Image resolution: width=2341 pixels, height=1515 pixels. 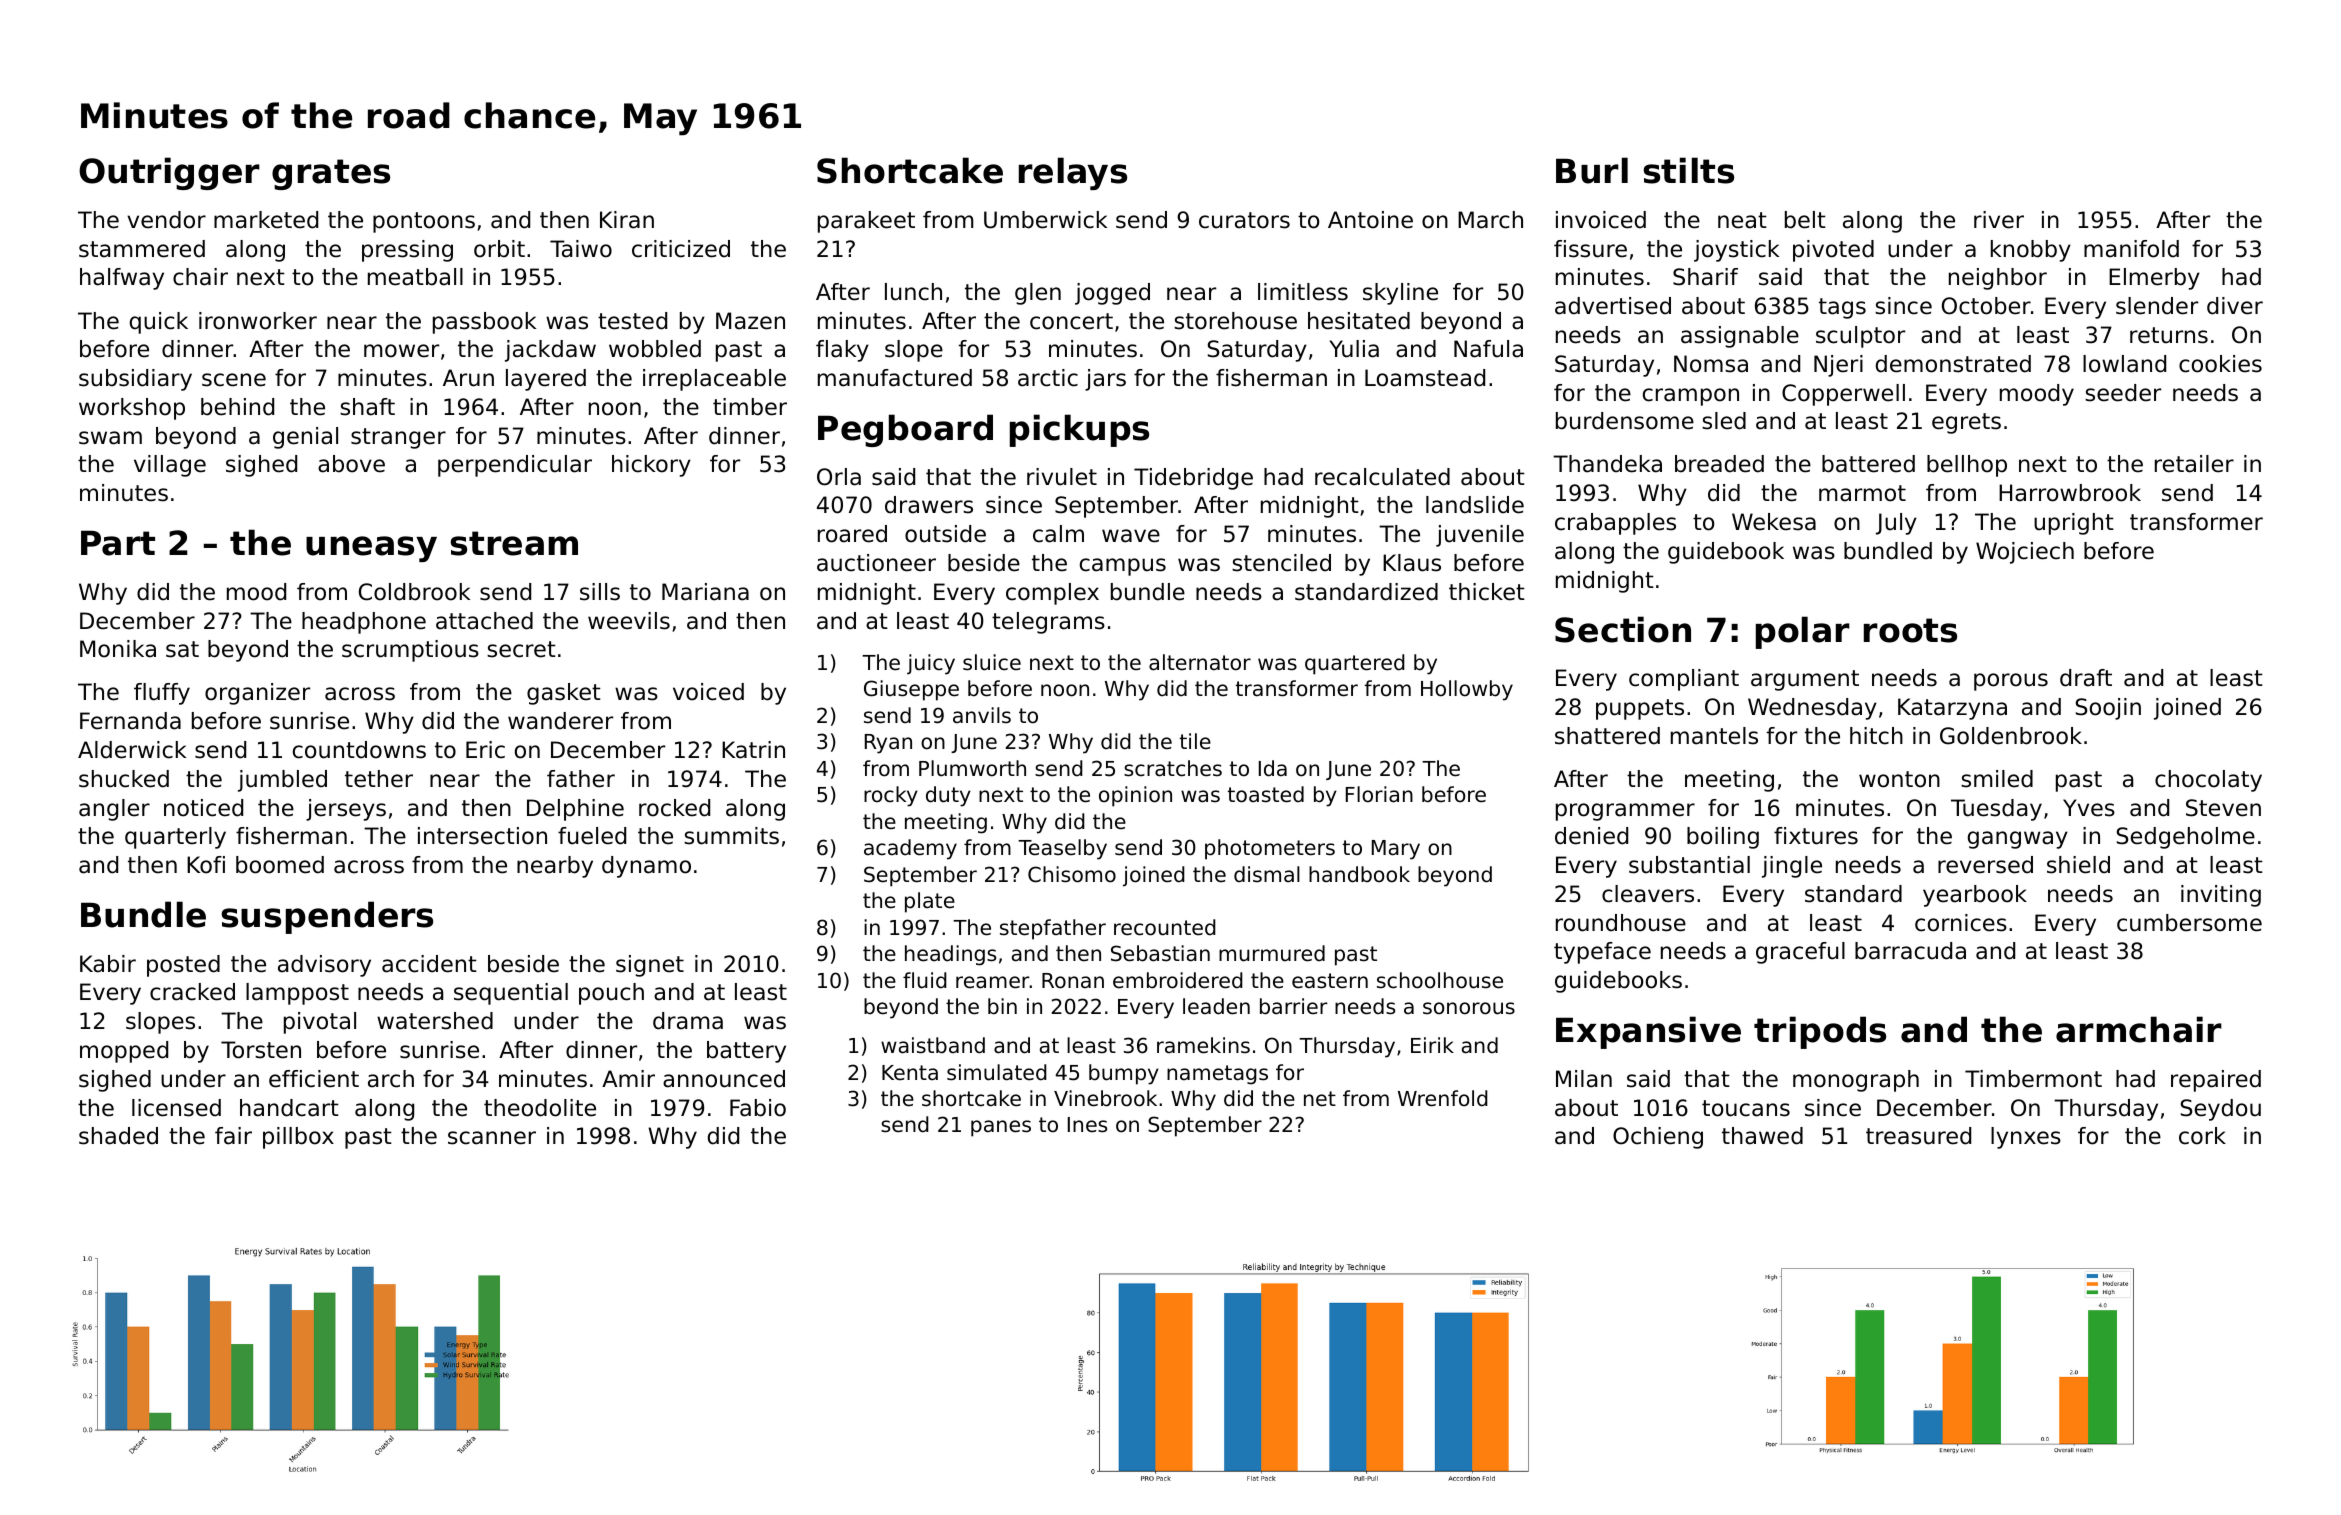 I want to click on marketed, so click(x=266, y=220).
